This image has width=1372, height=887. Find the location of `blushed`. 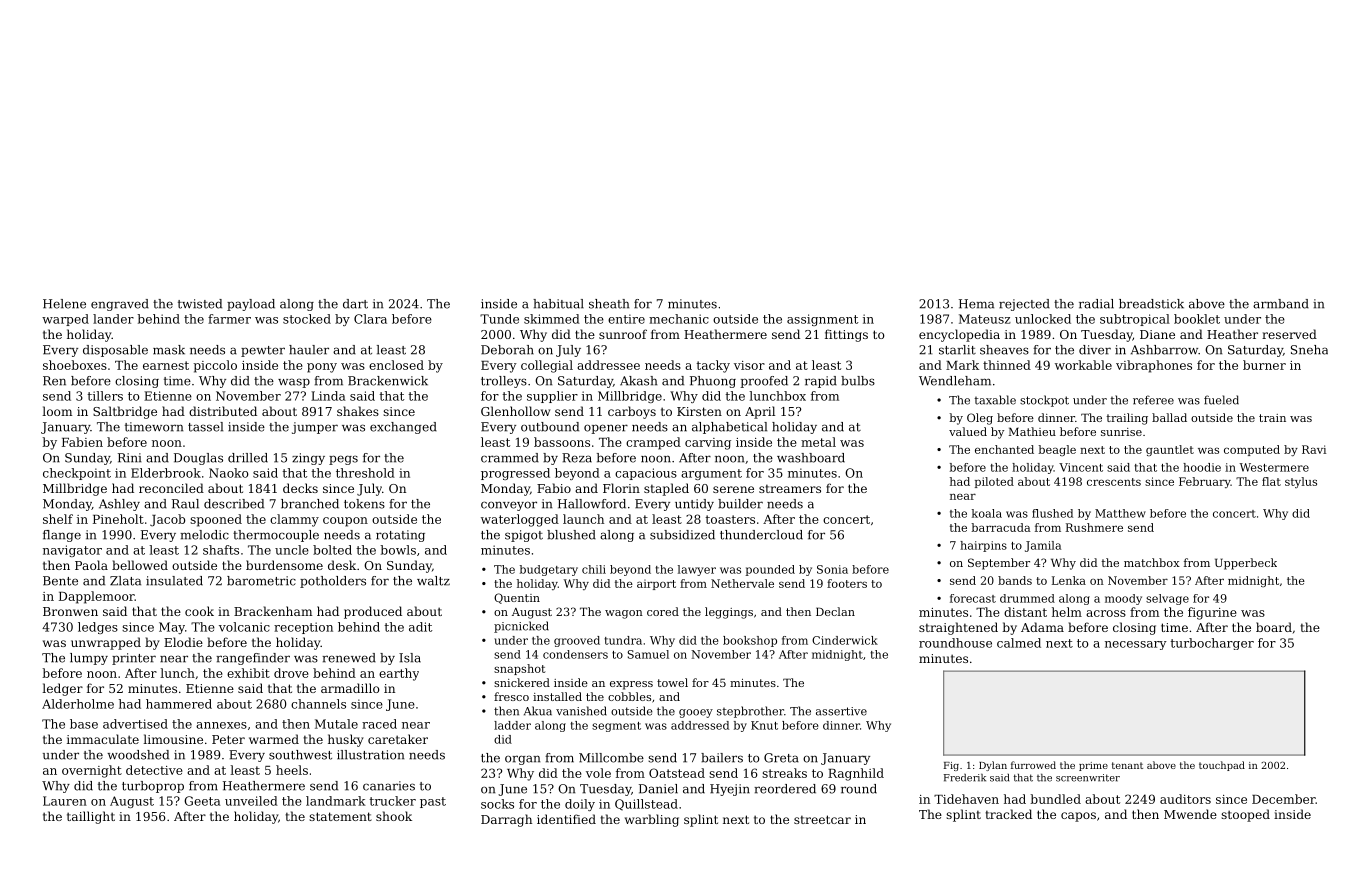

blushed is located at coordinates (571, 535).
